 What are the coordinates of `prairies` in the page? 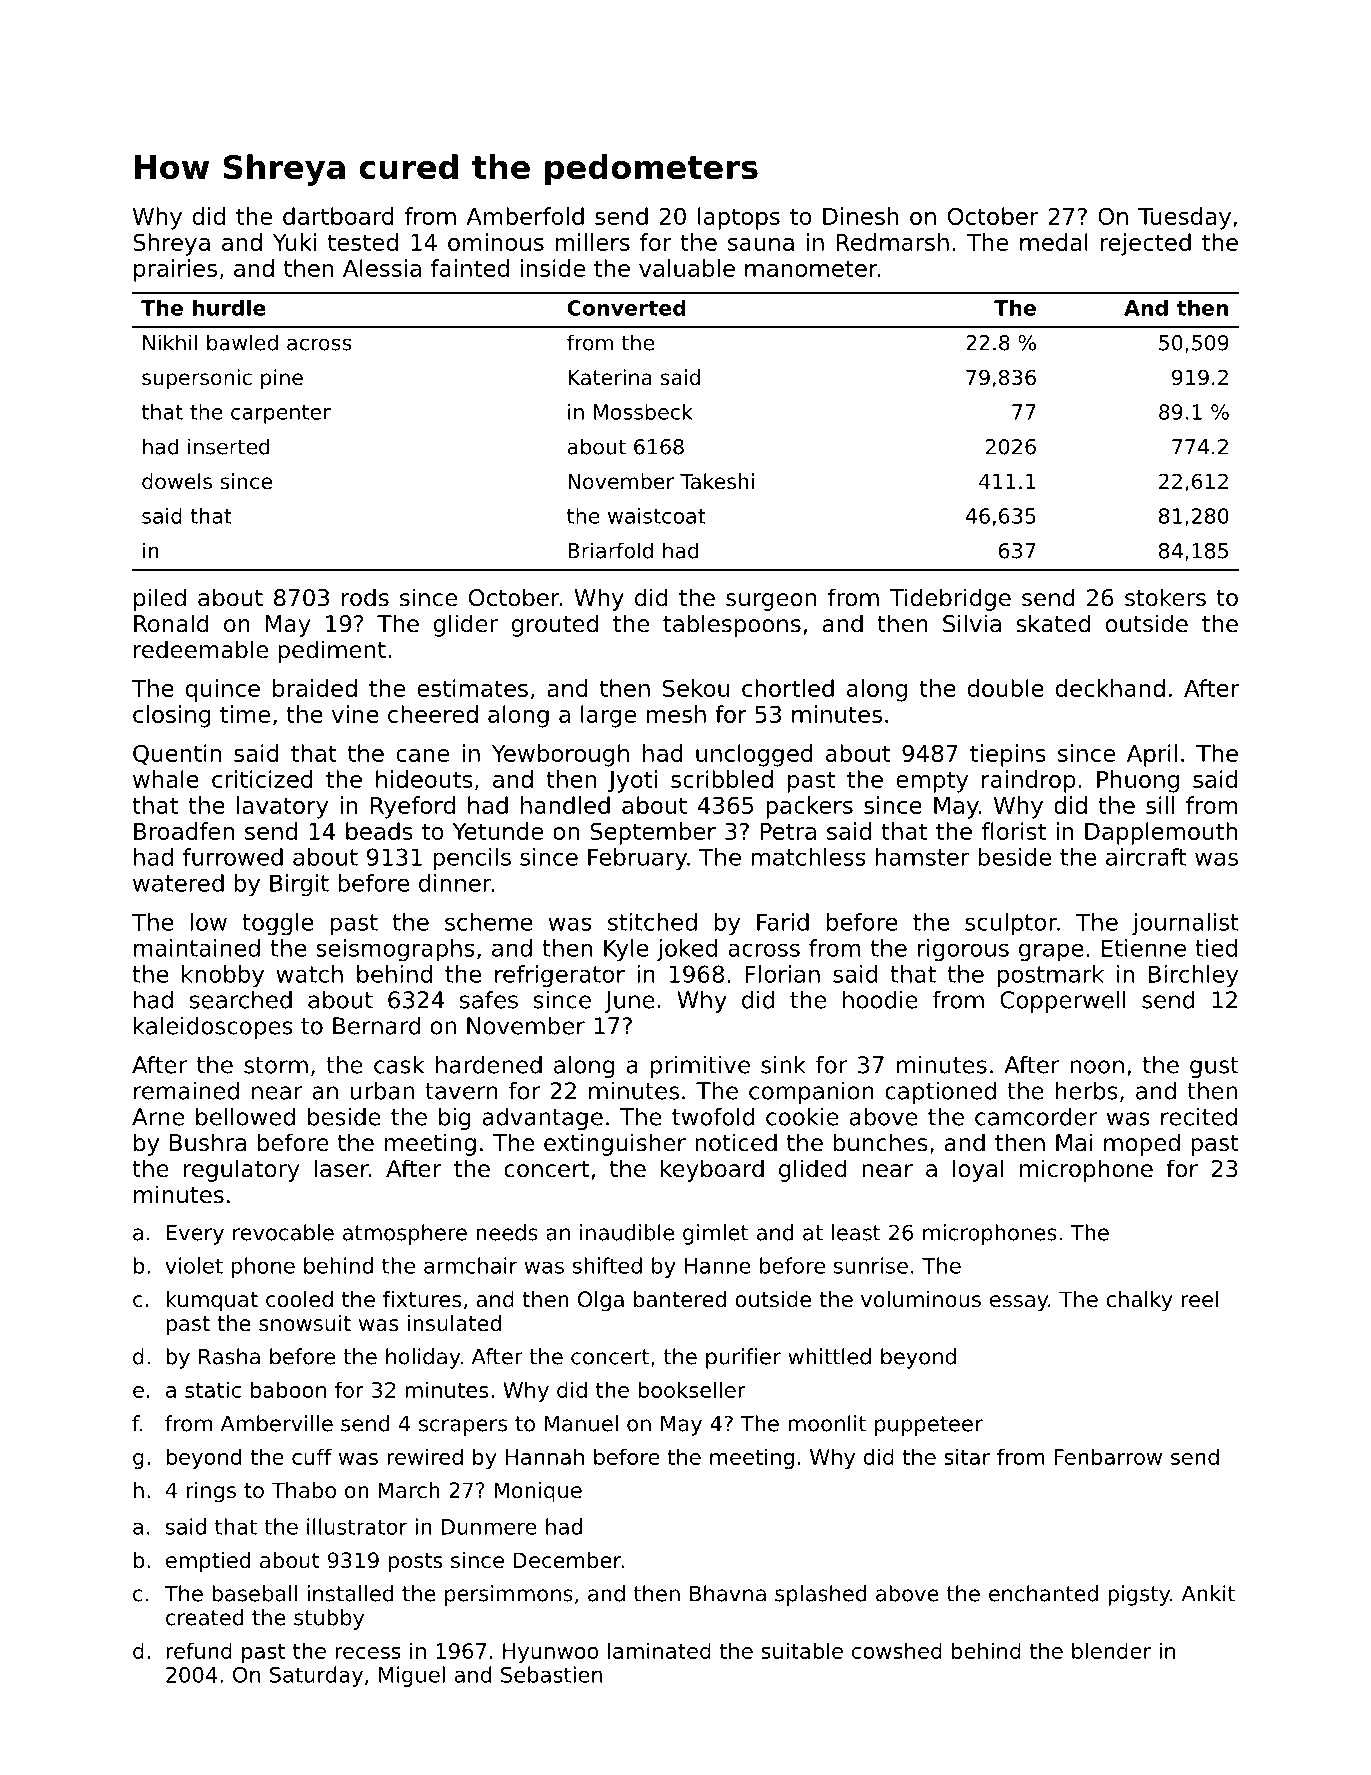 It's located at (175, 270).
